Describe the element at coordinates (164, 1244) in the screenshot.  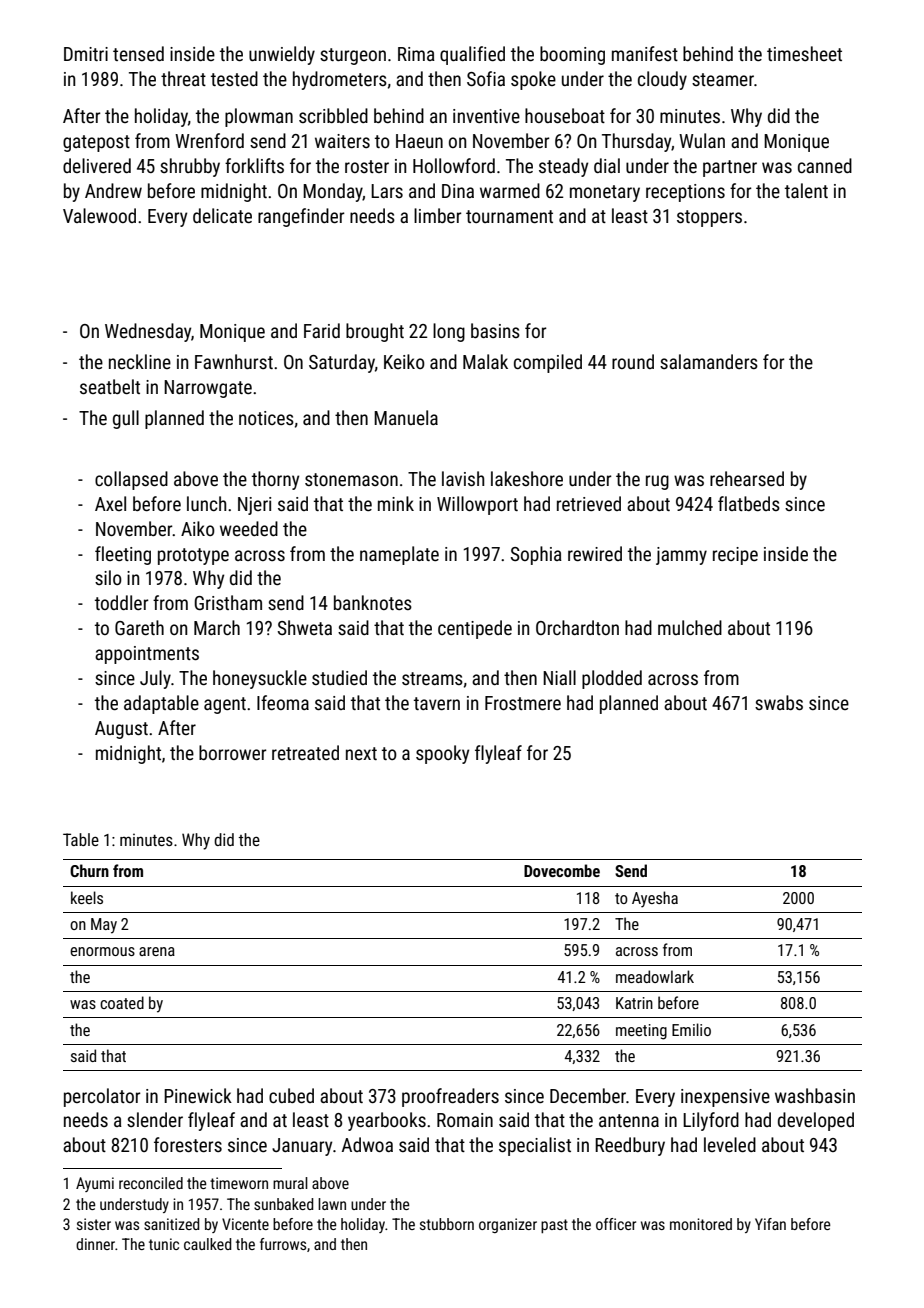
I see `tunic` at that location.
